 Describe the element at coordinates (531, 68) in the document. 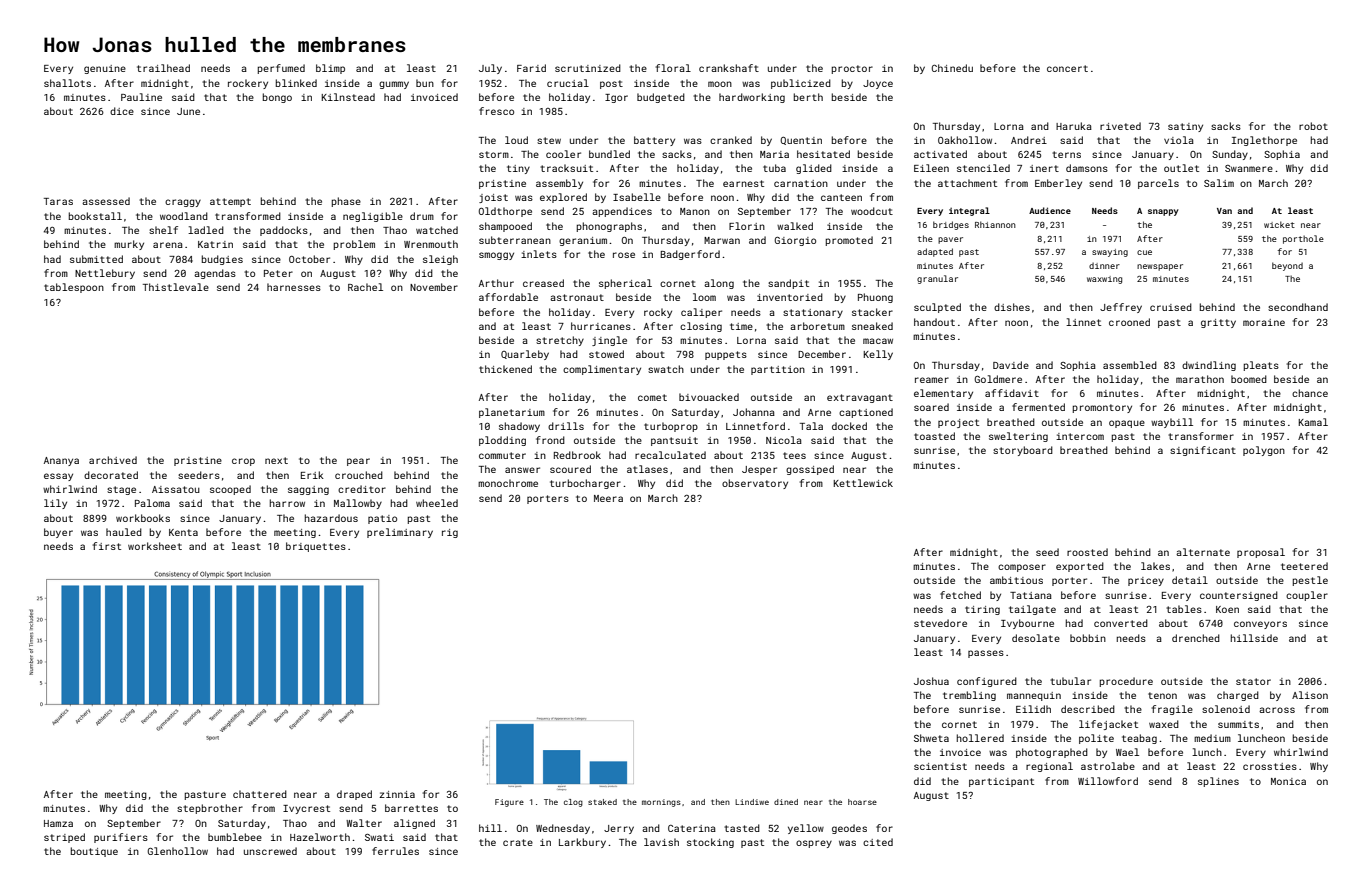

I see `Farid` at that location.
